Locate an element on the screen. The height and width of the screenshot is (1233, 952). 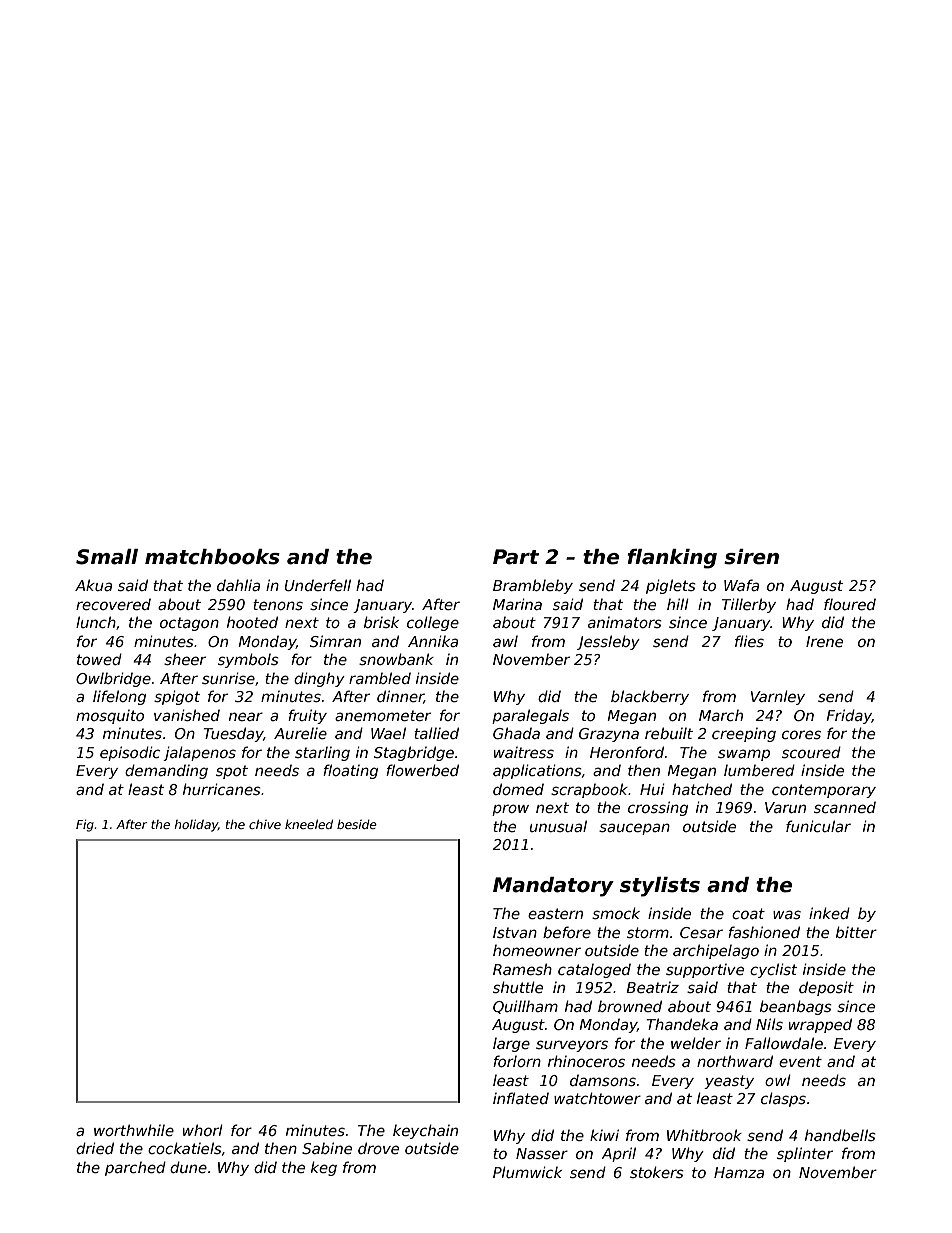
deposit is located at coordinates (826, 988).
